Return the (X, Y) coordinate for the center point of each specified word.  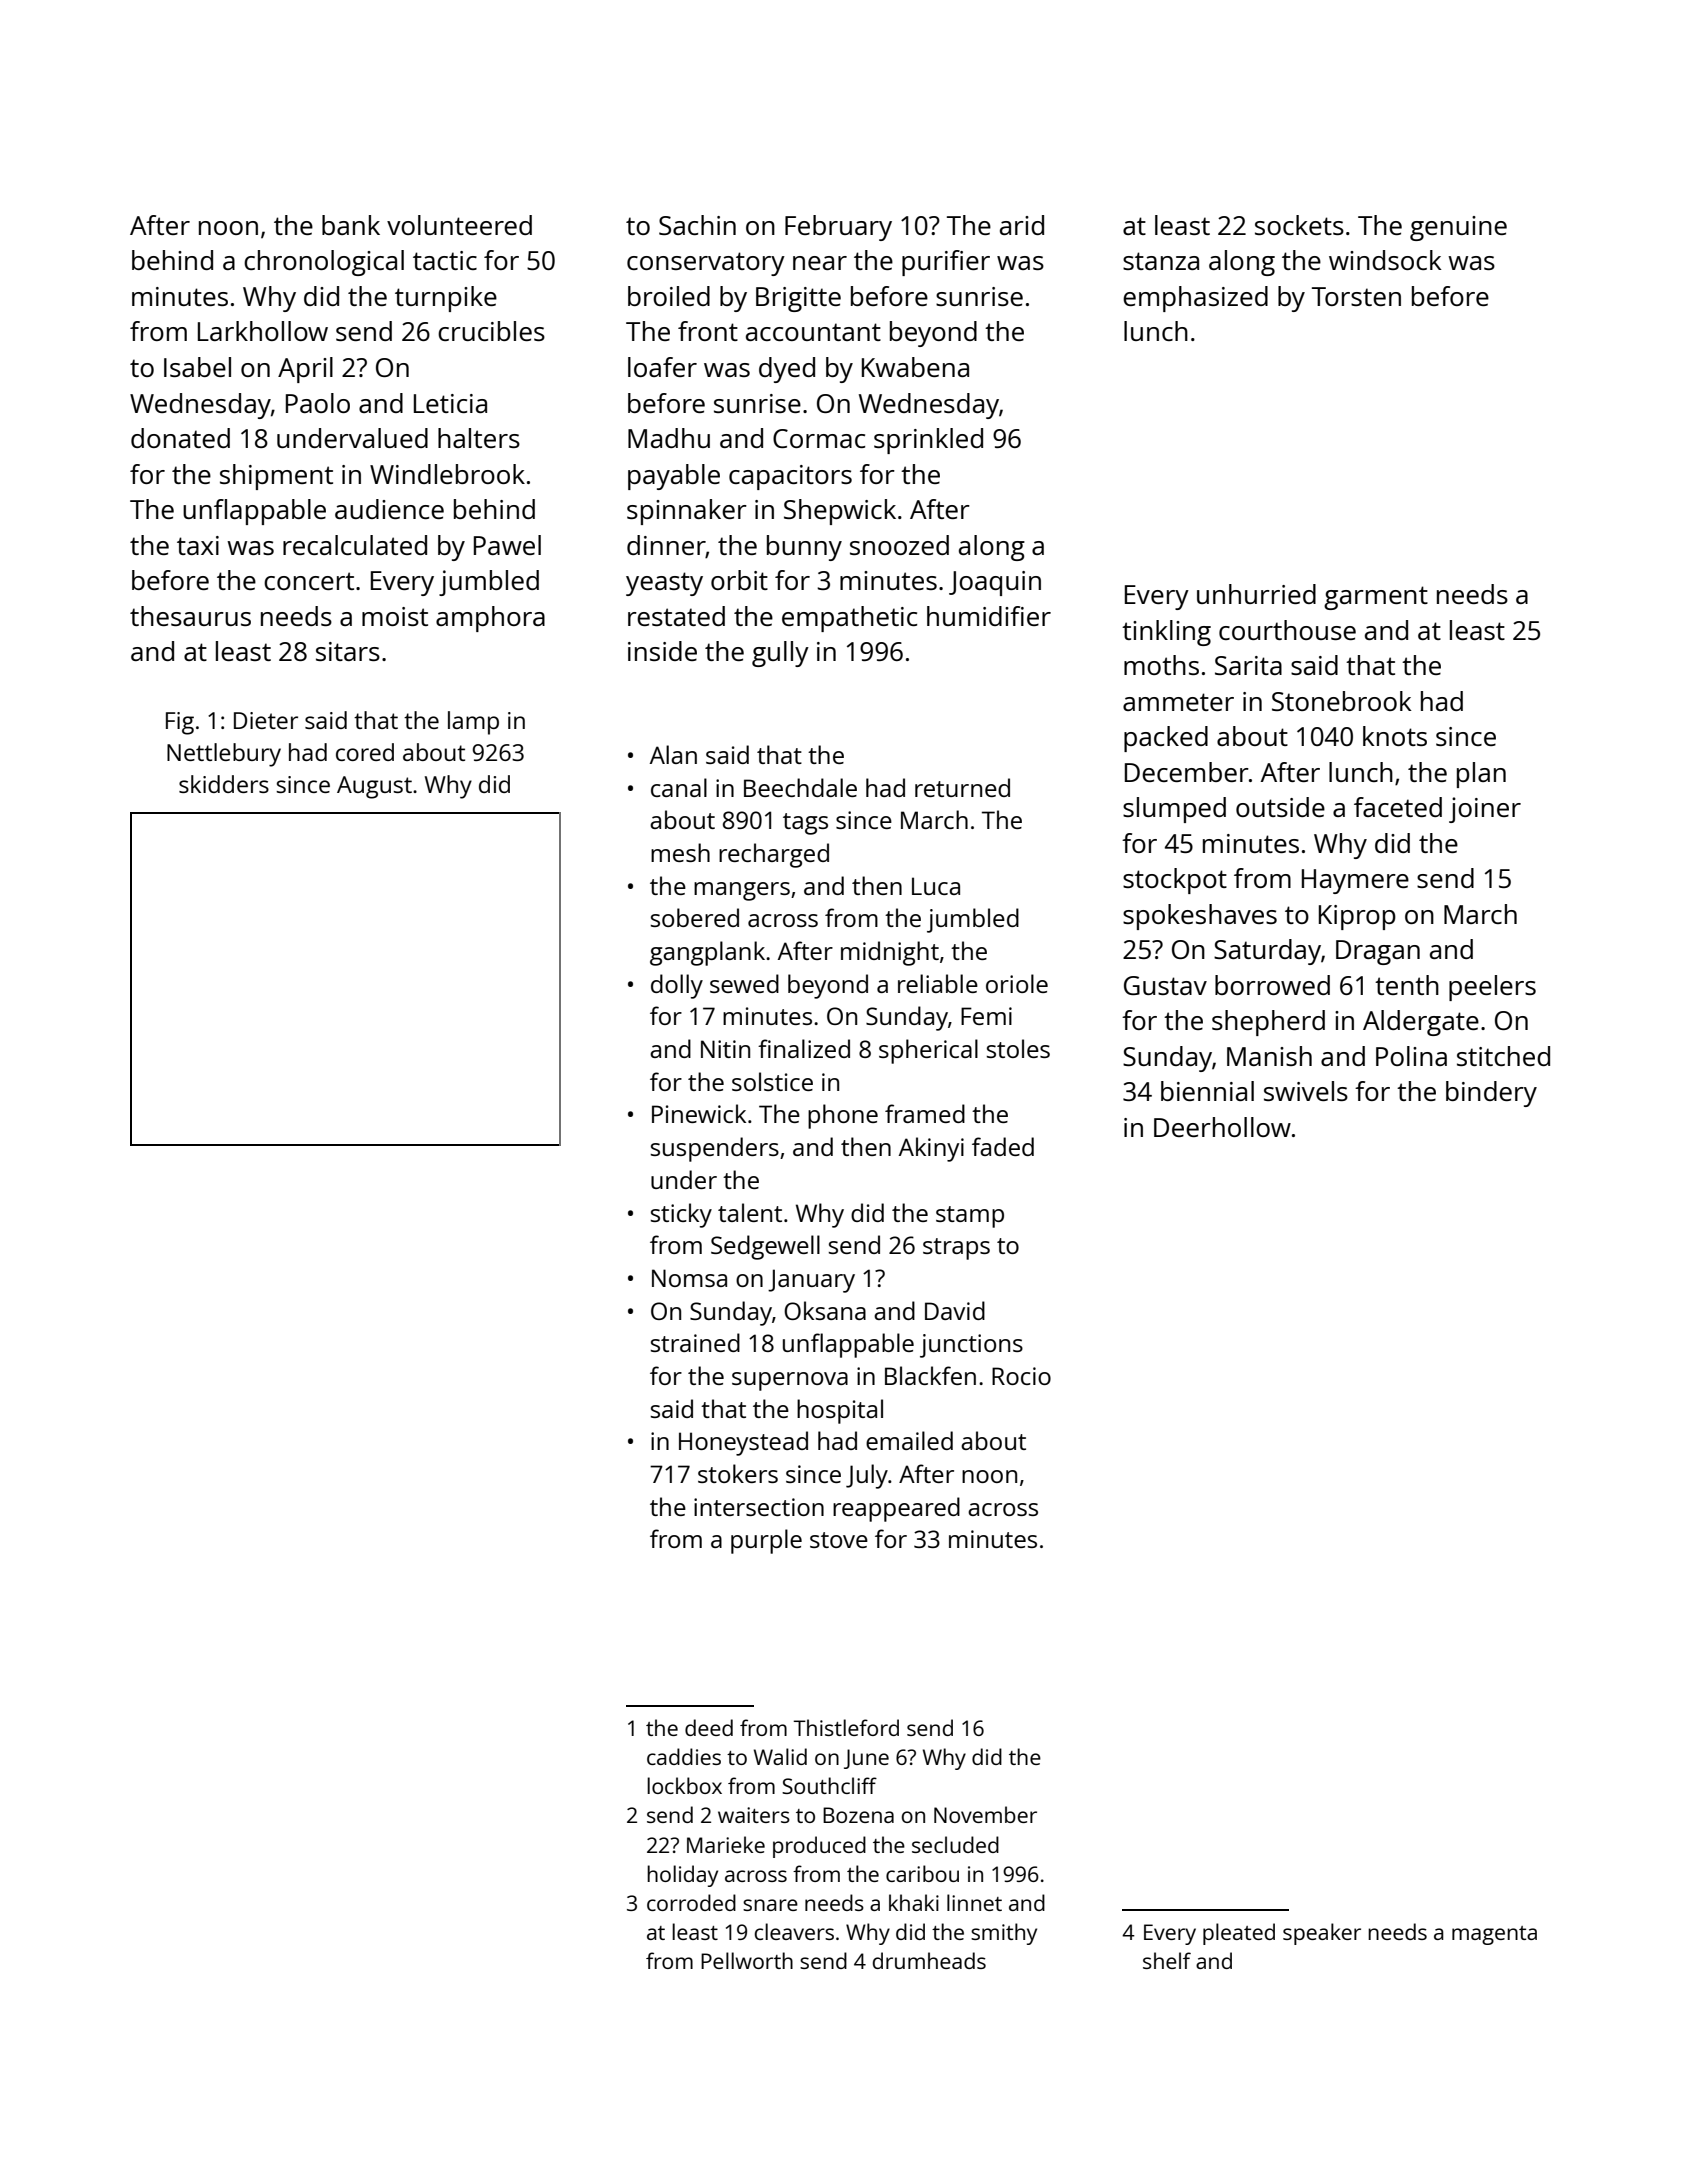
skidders (224, 784)
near (820, 263)
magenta (1494, 1935)
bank (351, 225)
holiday (682, 1876)
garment (1376, 598)
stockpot (1175, 881)
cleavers (794, 1931)
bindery (1491, 1094)
